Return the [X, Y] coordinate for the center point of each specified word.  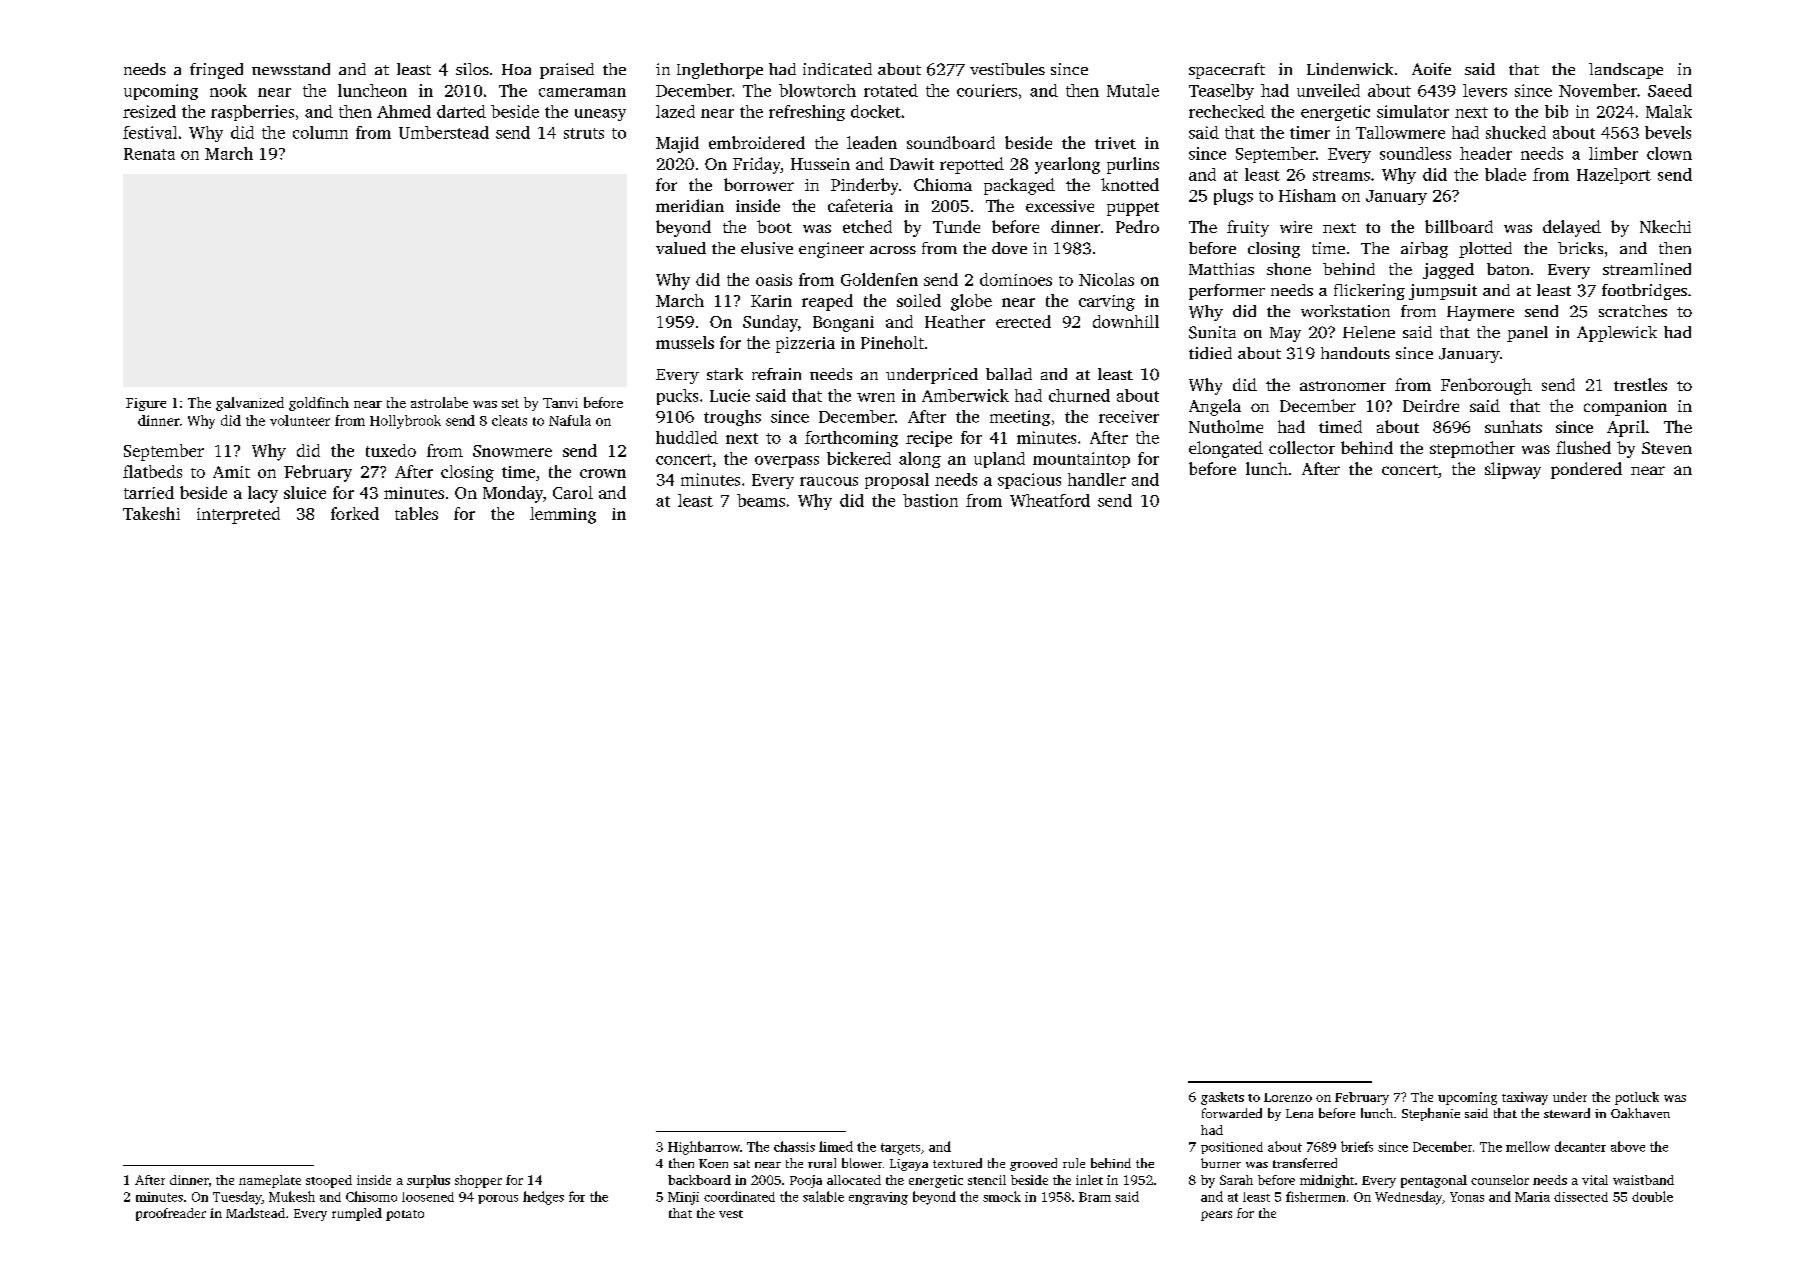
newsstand [291, 69]
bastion [930, 500]
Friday [757, 165]
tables [416, 513]
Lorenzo [1288, 1097]
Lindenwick [1350, 69]
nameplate [270, 1181]
